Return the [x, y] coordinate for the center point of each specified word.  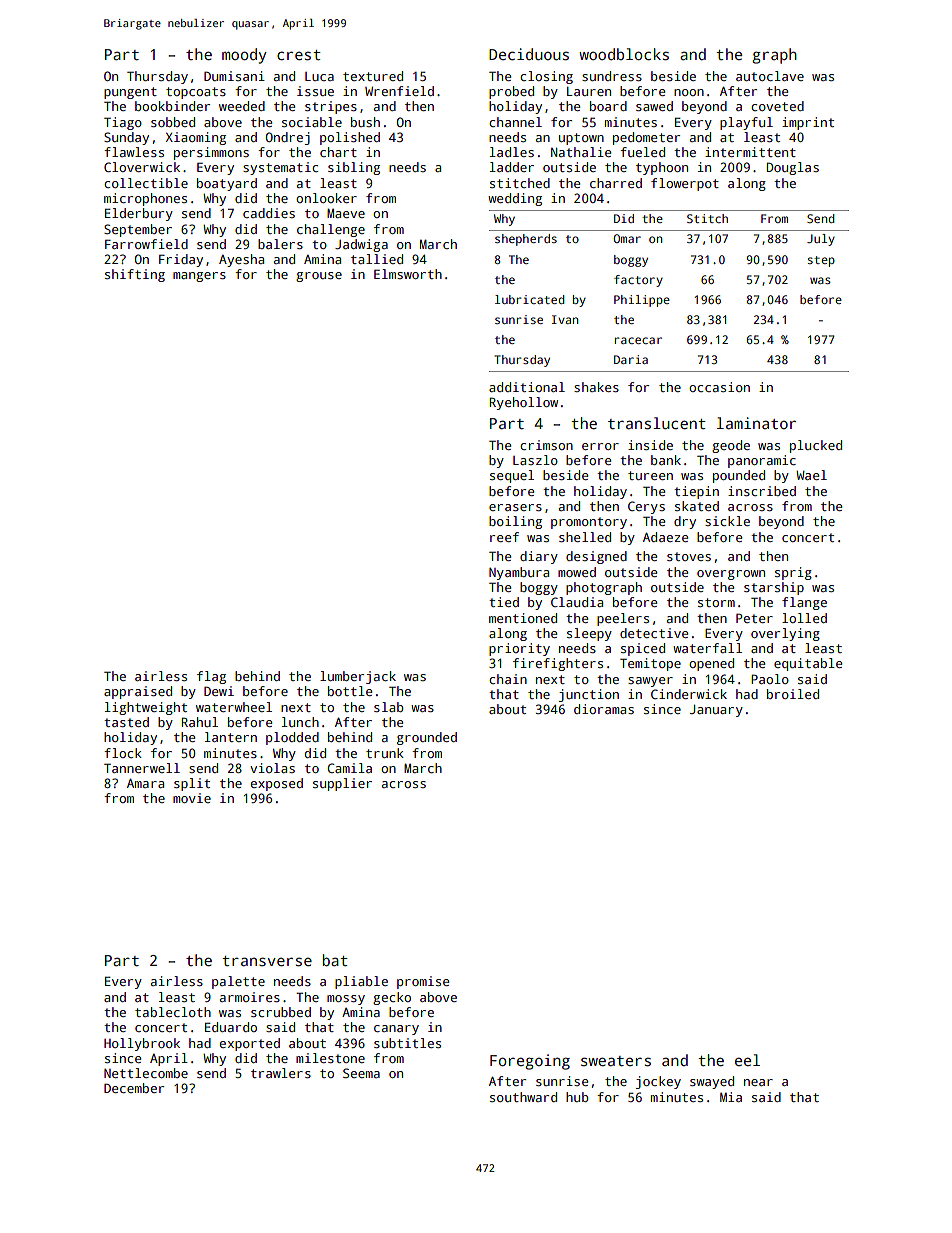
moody [244, 56]
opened [711, 664]
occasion [719, 387]
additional [527, 387]
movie [192, 798]
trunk [385, 753]
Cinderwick [689, 694]
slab [389, 707]
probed [511, 92]
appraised [138, 692]
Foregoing [530, 1062]
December [134, 1088]
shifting [135, 275]
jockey [658, 1082]
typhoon [662, 168]
